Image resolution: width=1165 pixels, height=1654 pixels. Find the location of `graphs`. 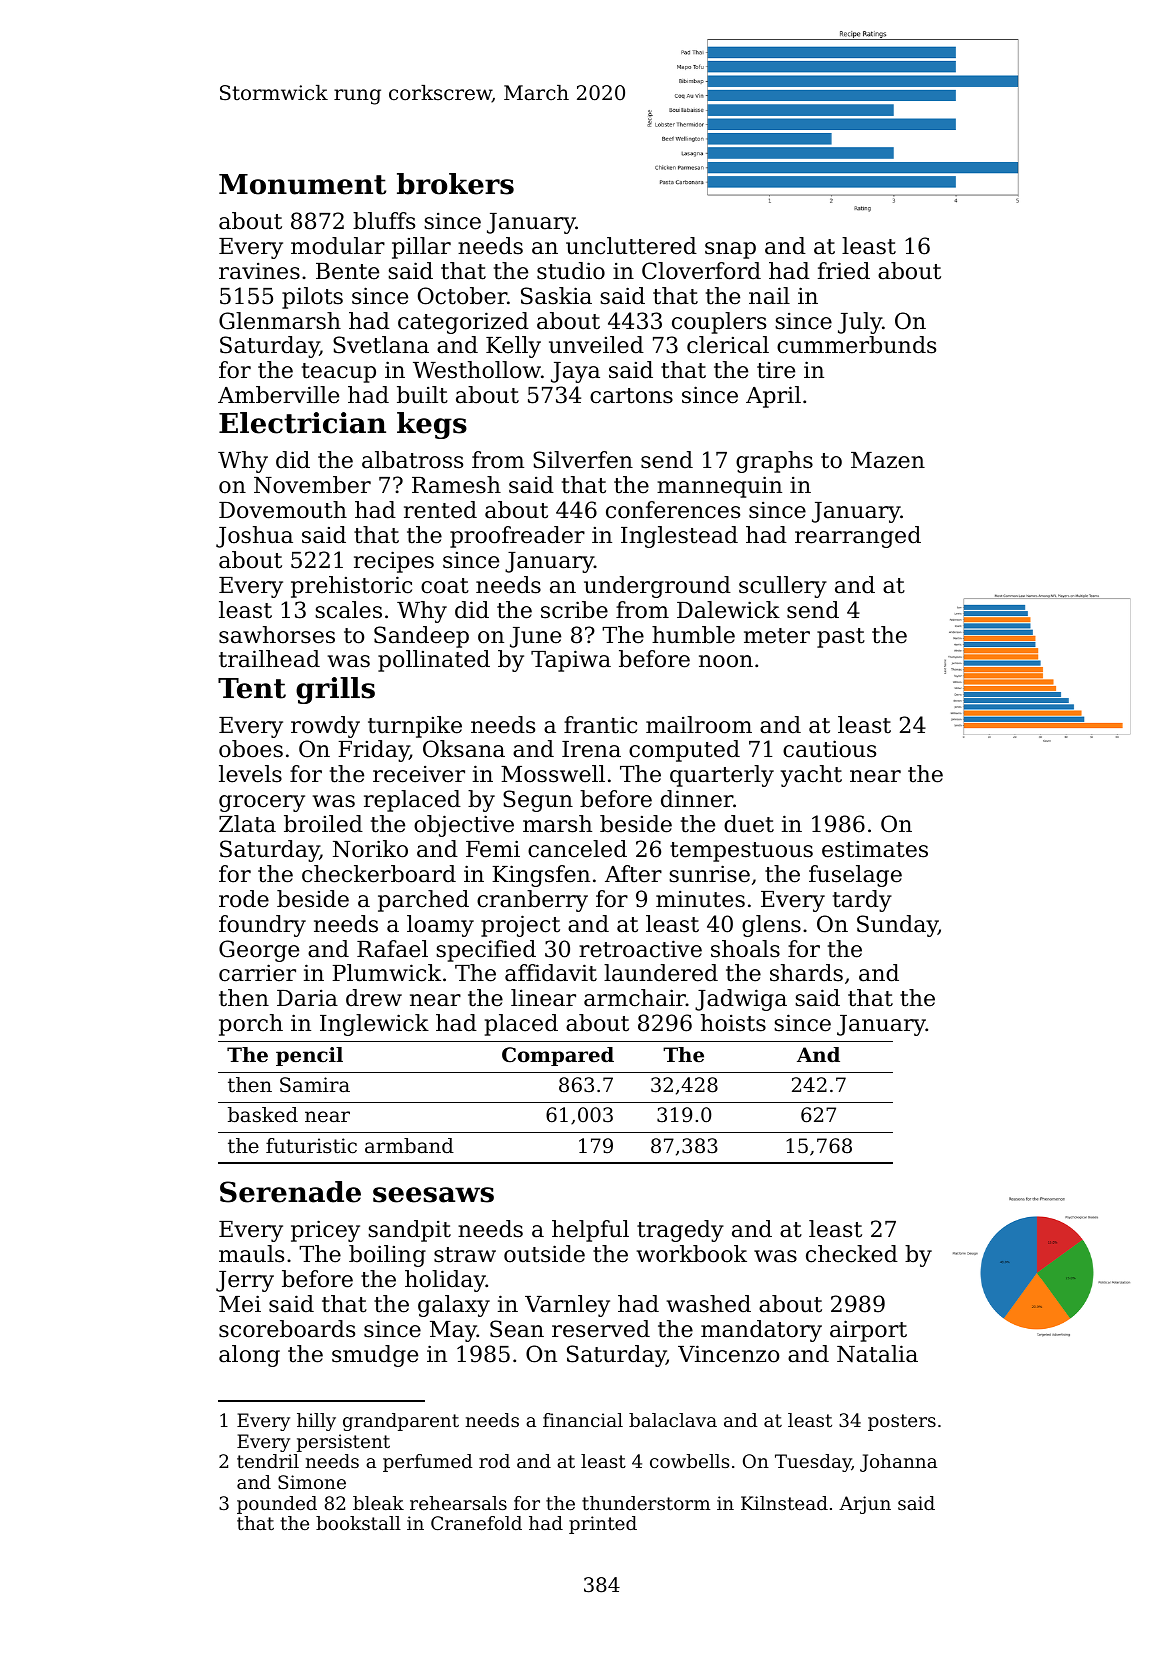

graphs is located at coordinates (774, 462).
